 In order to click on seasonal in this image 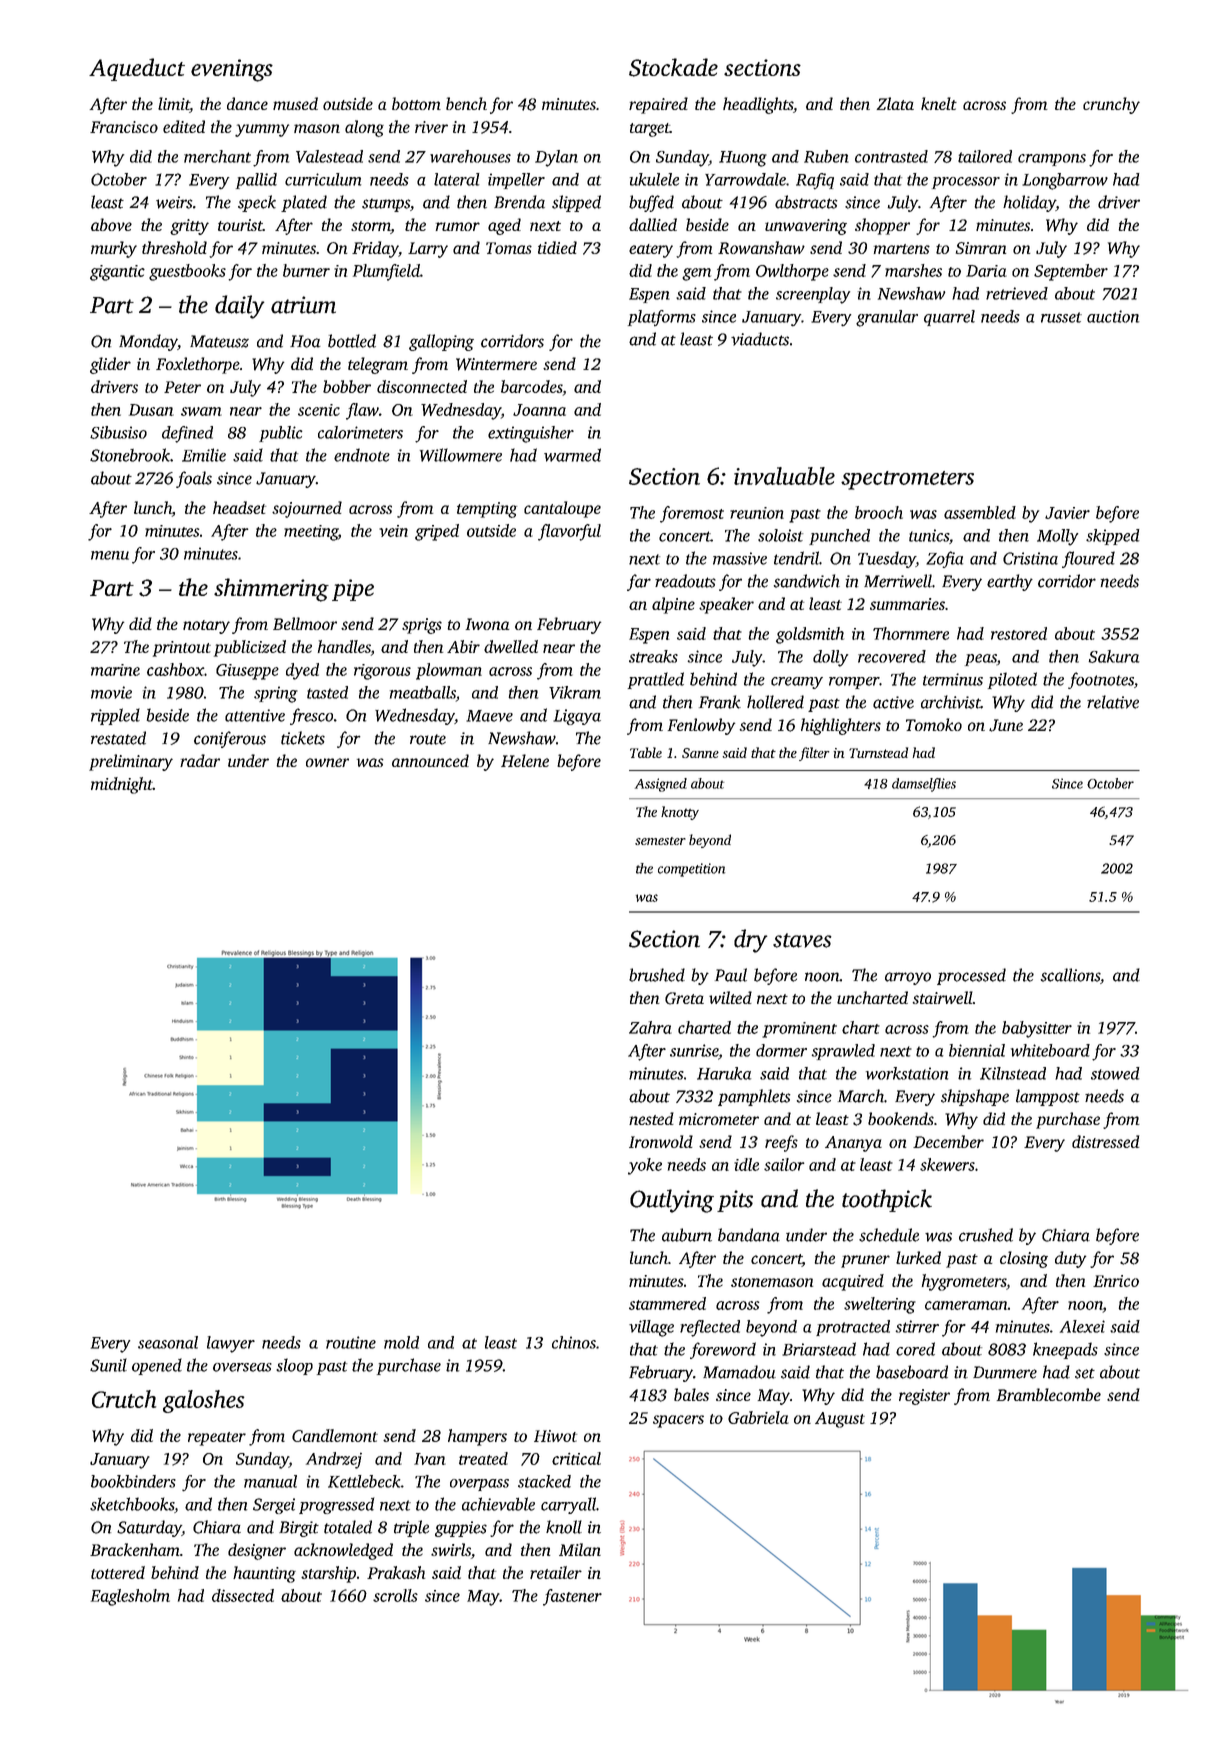, I will do `click(168, 1342)`.
